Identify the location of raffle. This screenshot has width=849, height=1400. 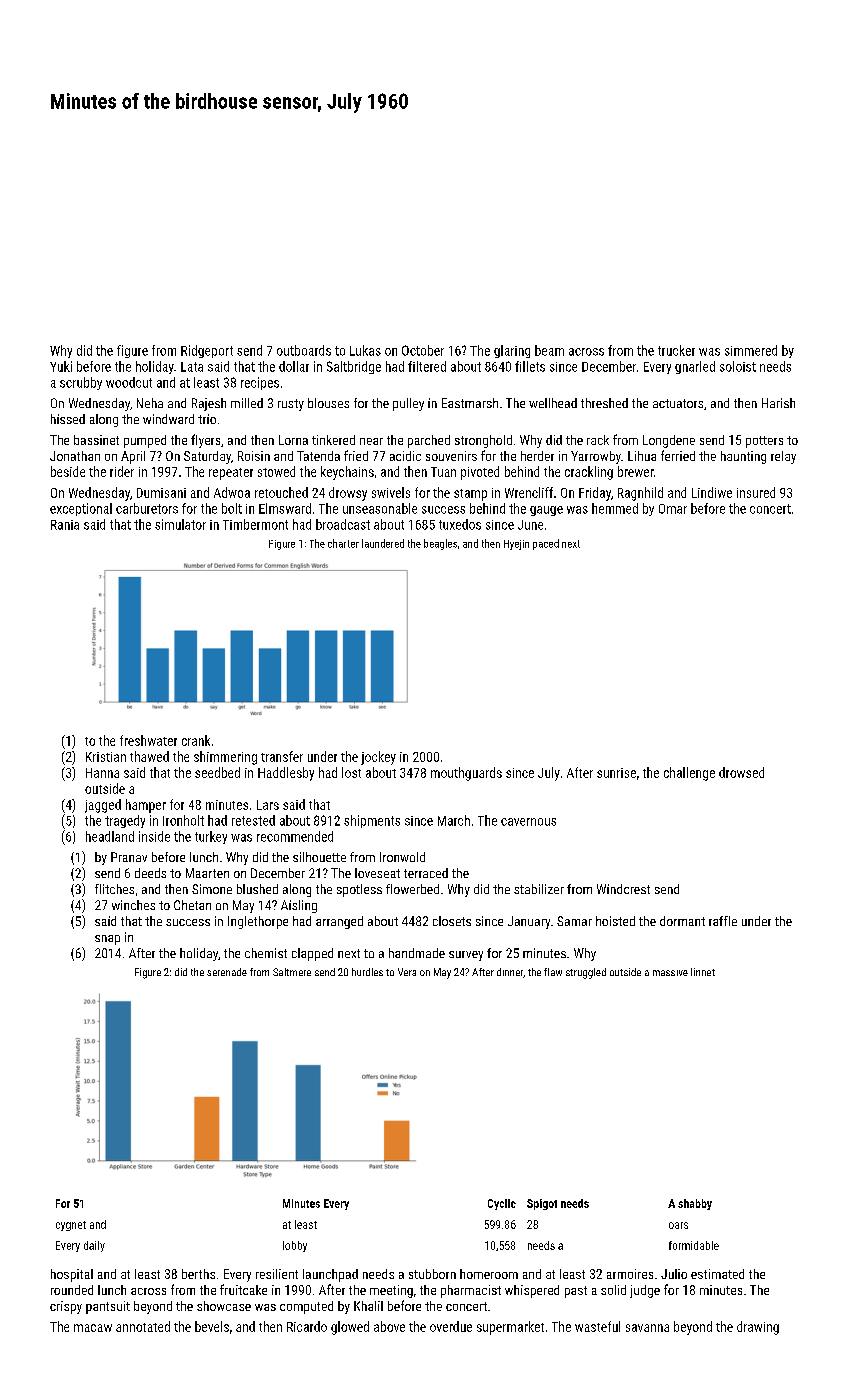
(723, 921).
